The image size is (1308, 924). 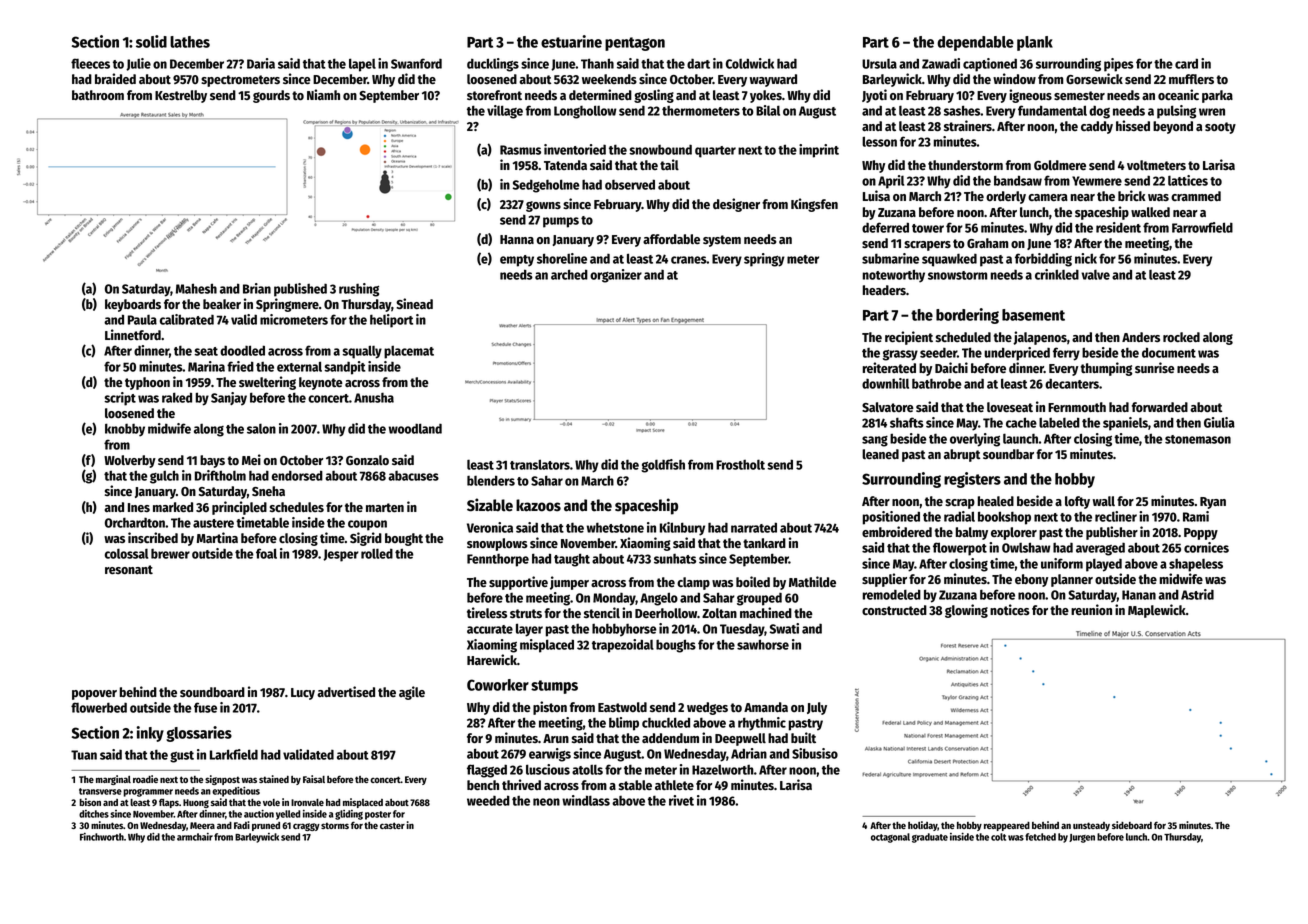 What do you see at coordinates (556, 738) in the screenshot?
I see `Arun` at bounding box center [556, 738].
